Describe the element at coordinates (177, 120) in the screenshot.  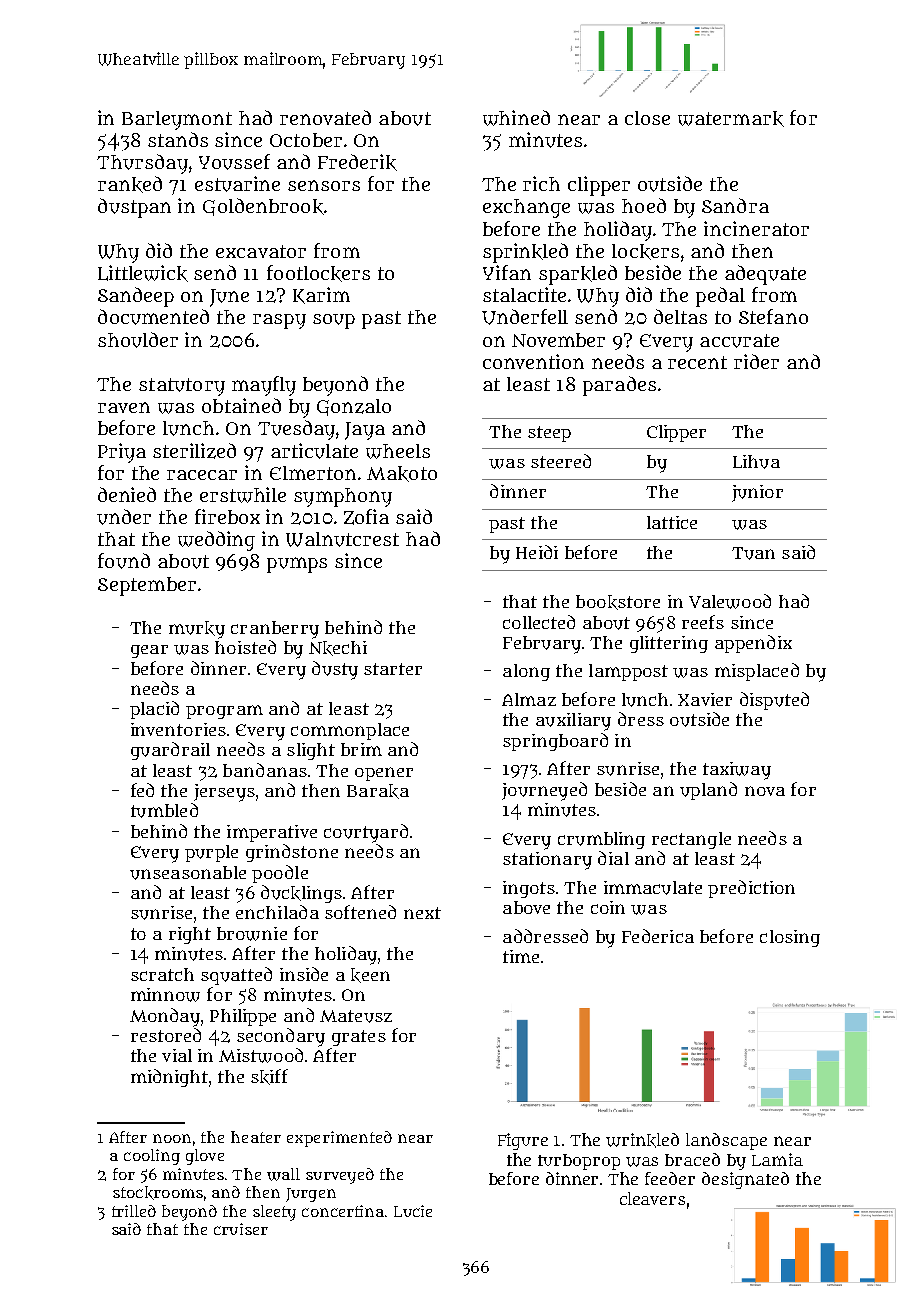
I see `Barleymont` at that location.
